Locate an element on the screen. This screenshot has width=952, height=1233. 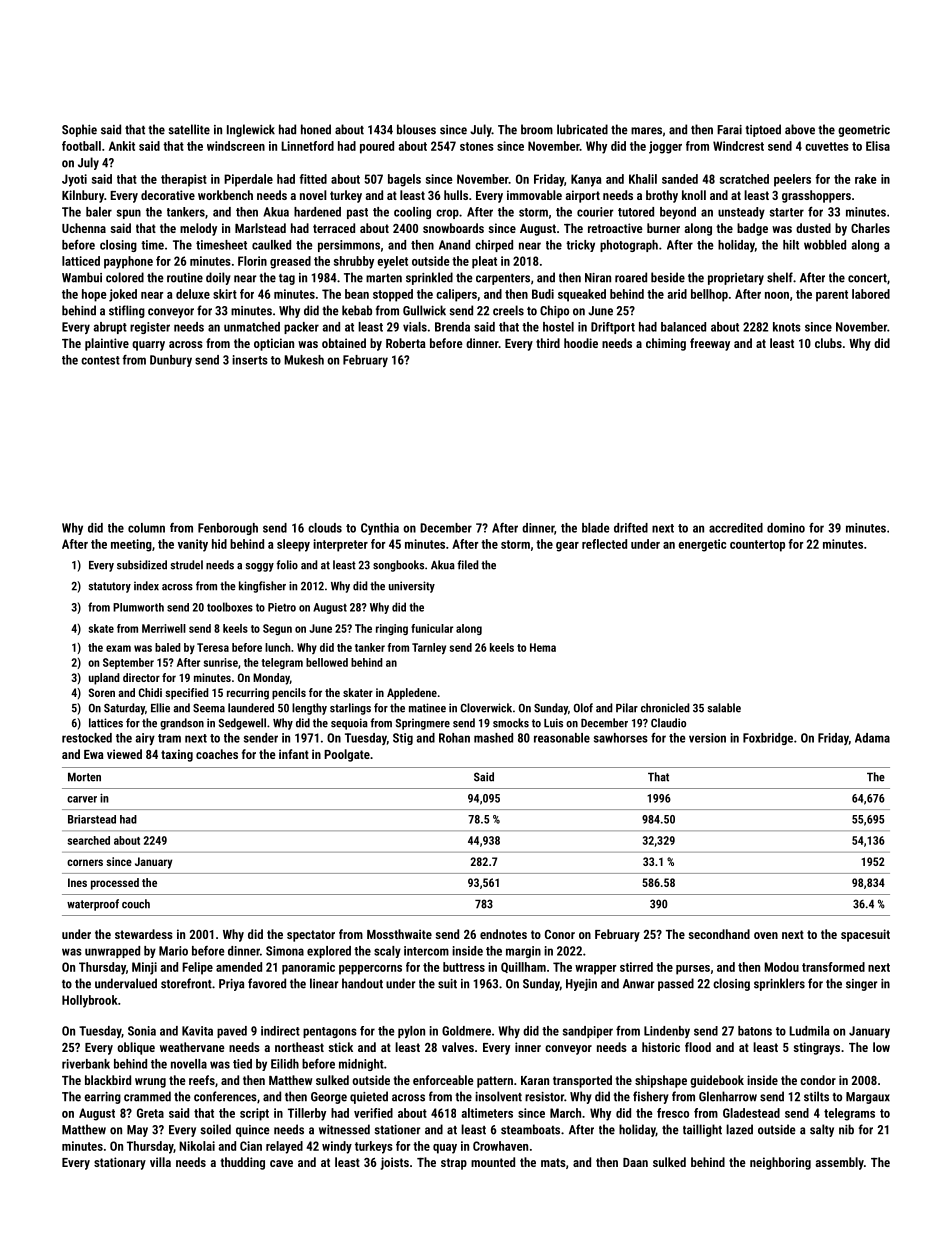
villa is located at coordinates (160, 1162).
